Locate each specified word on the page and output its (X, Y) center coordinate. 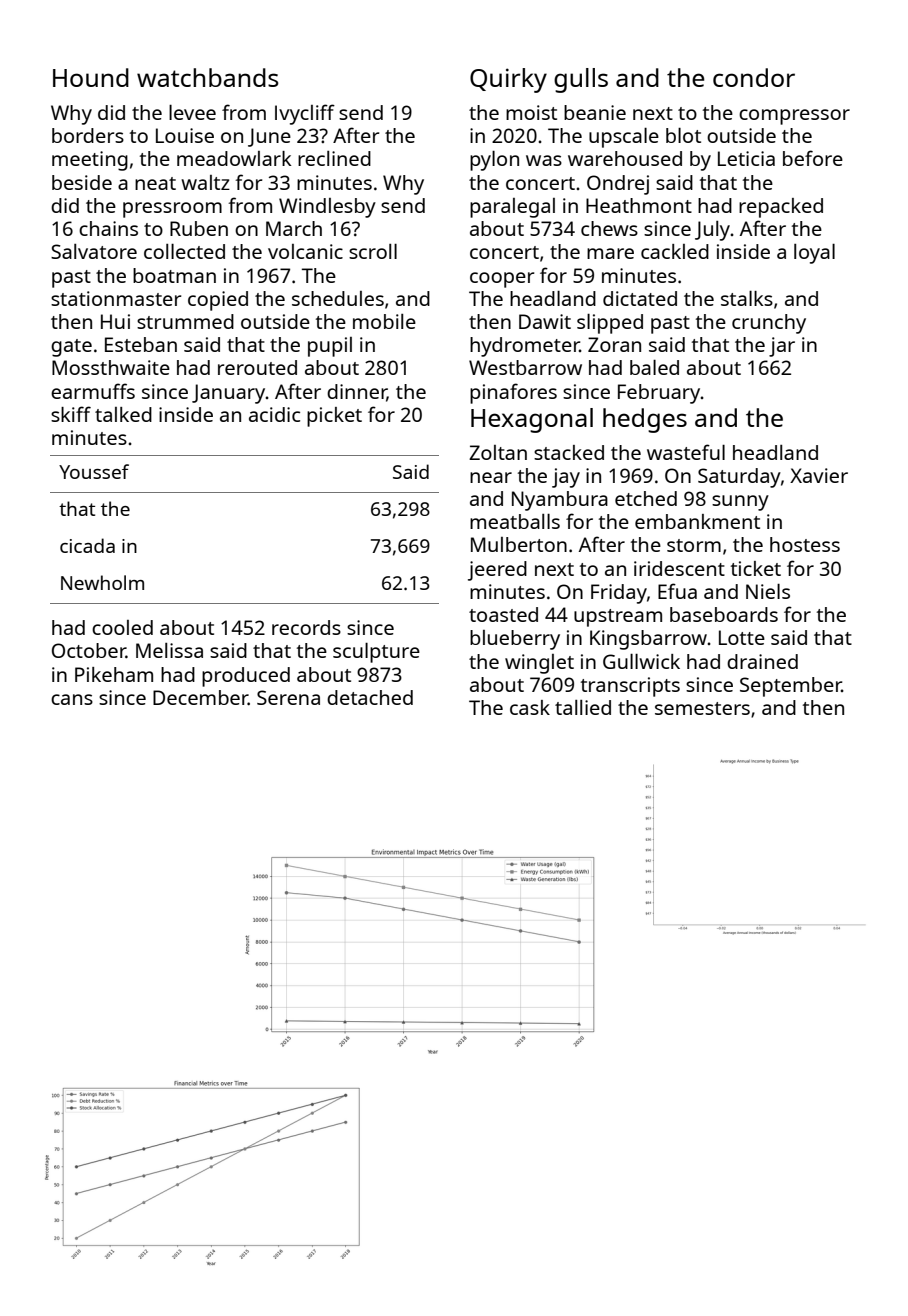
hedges (645, 420)
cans (72, 699)
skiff (71, 414)
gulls (581, 80)
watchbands (208, 77)
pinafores (513, 393)
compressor (794, 117)
